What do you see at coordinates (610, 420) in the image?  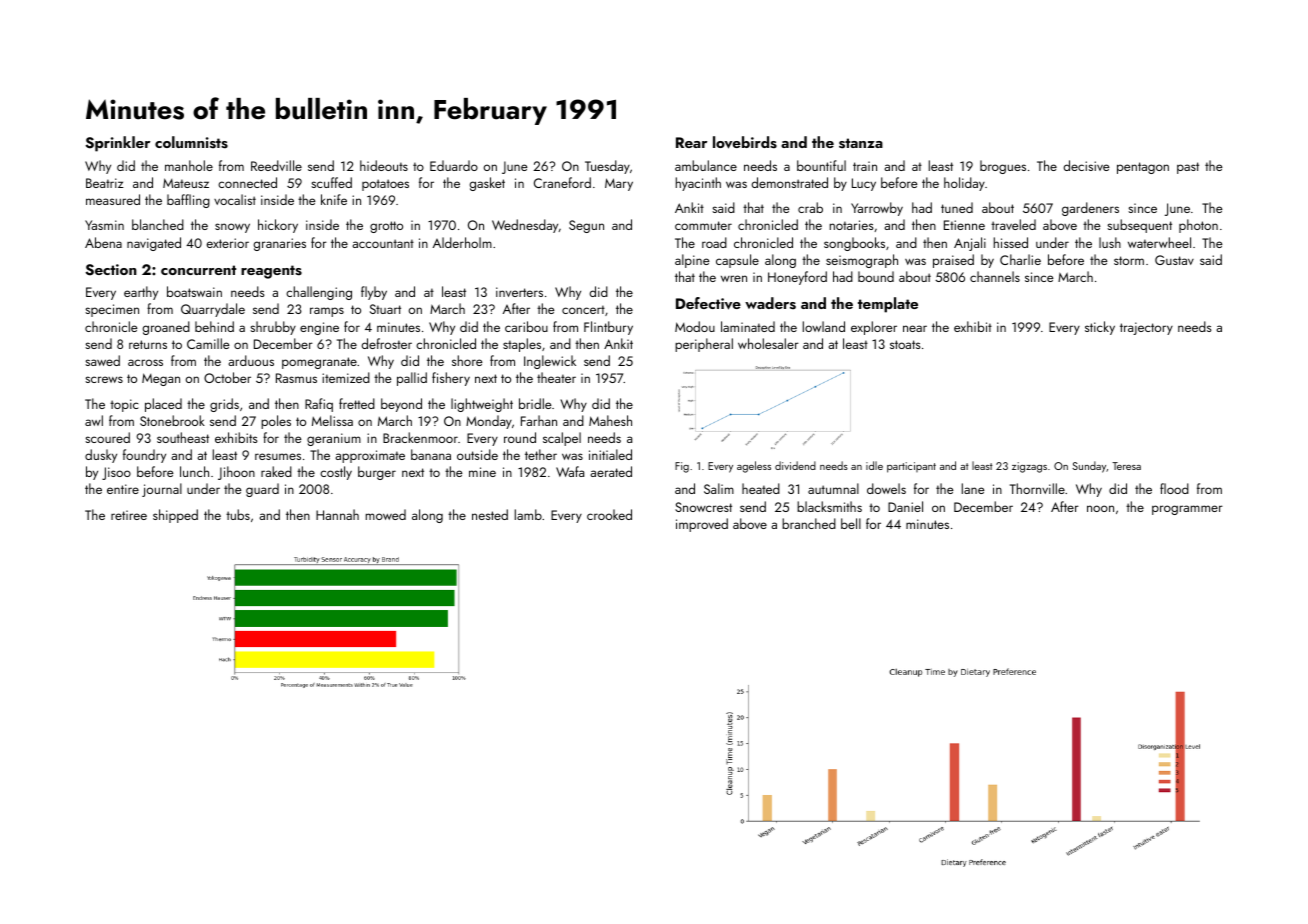 I see `Mahesh` at bounding box center [610, 420].
